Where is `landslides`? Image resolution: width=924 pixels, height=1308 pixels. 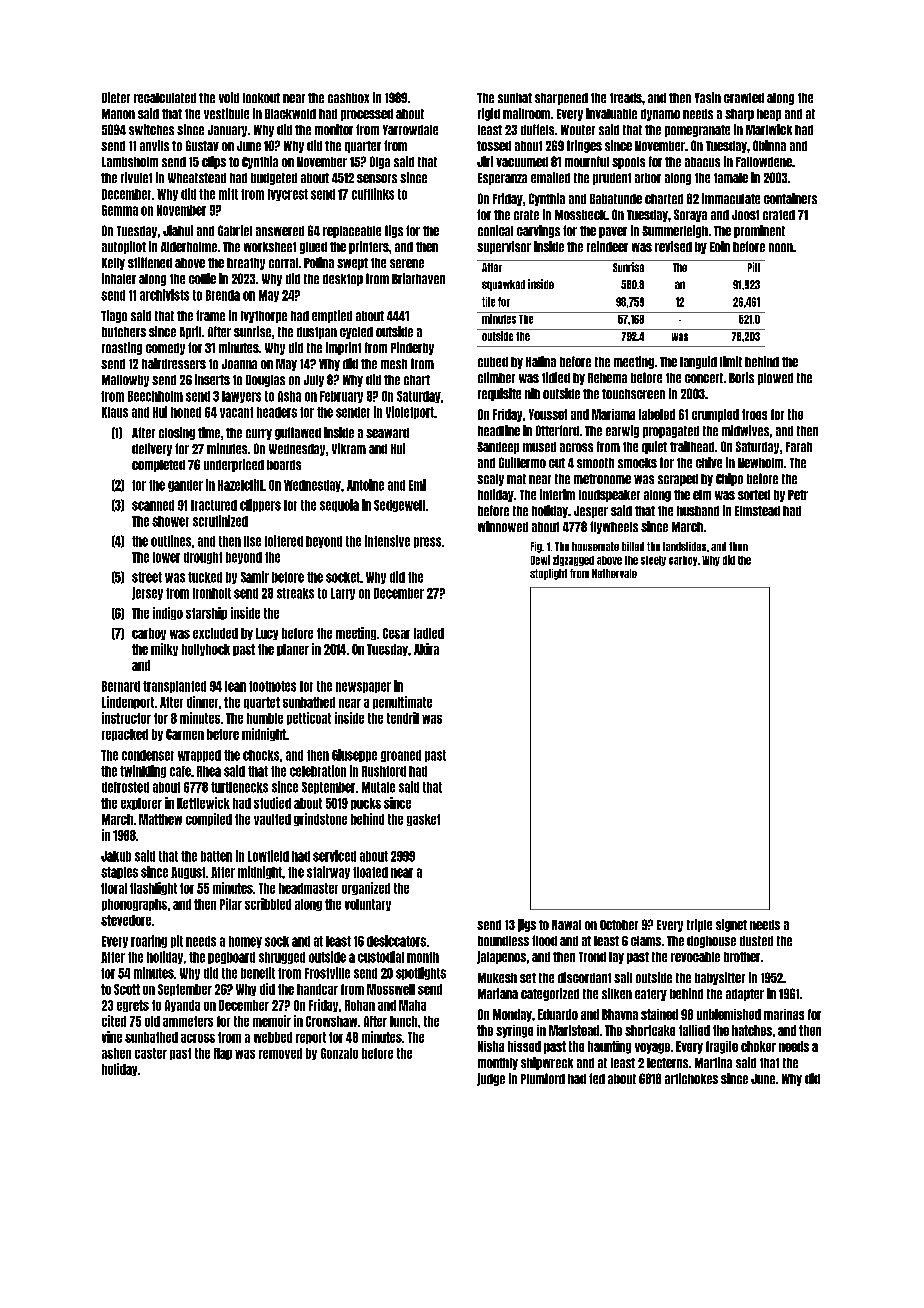 landslides is located at coordinates (684, 546).
